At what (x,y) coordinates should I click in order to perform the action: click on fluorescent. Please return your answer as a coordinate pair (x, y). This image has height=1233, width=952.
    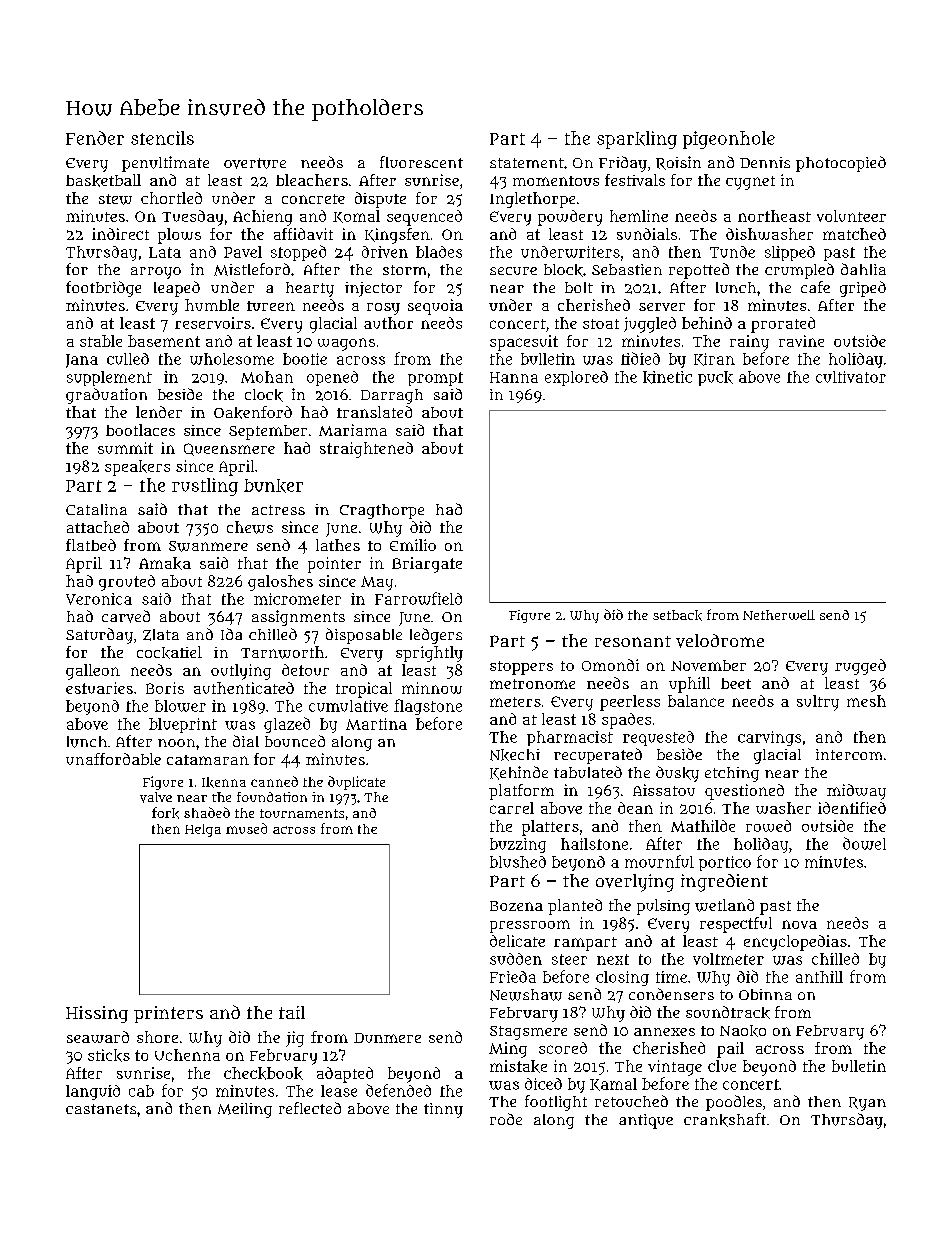
    Looking at the image, I should click on (421, 162).
